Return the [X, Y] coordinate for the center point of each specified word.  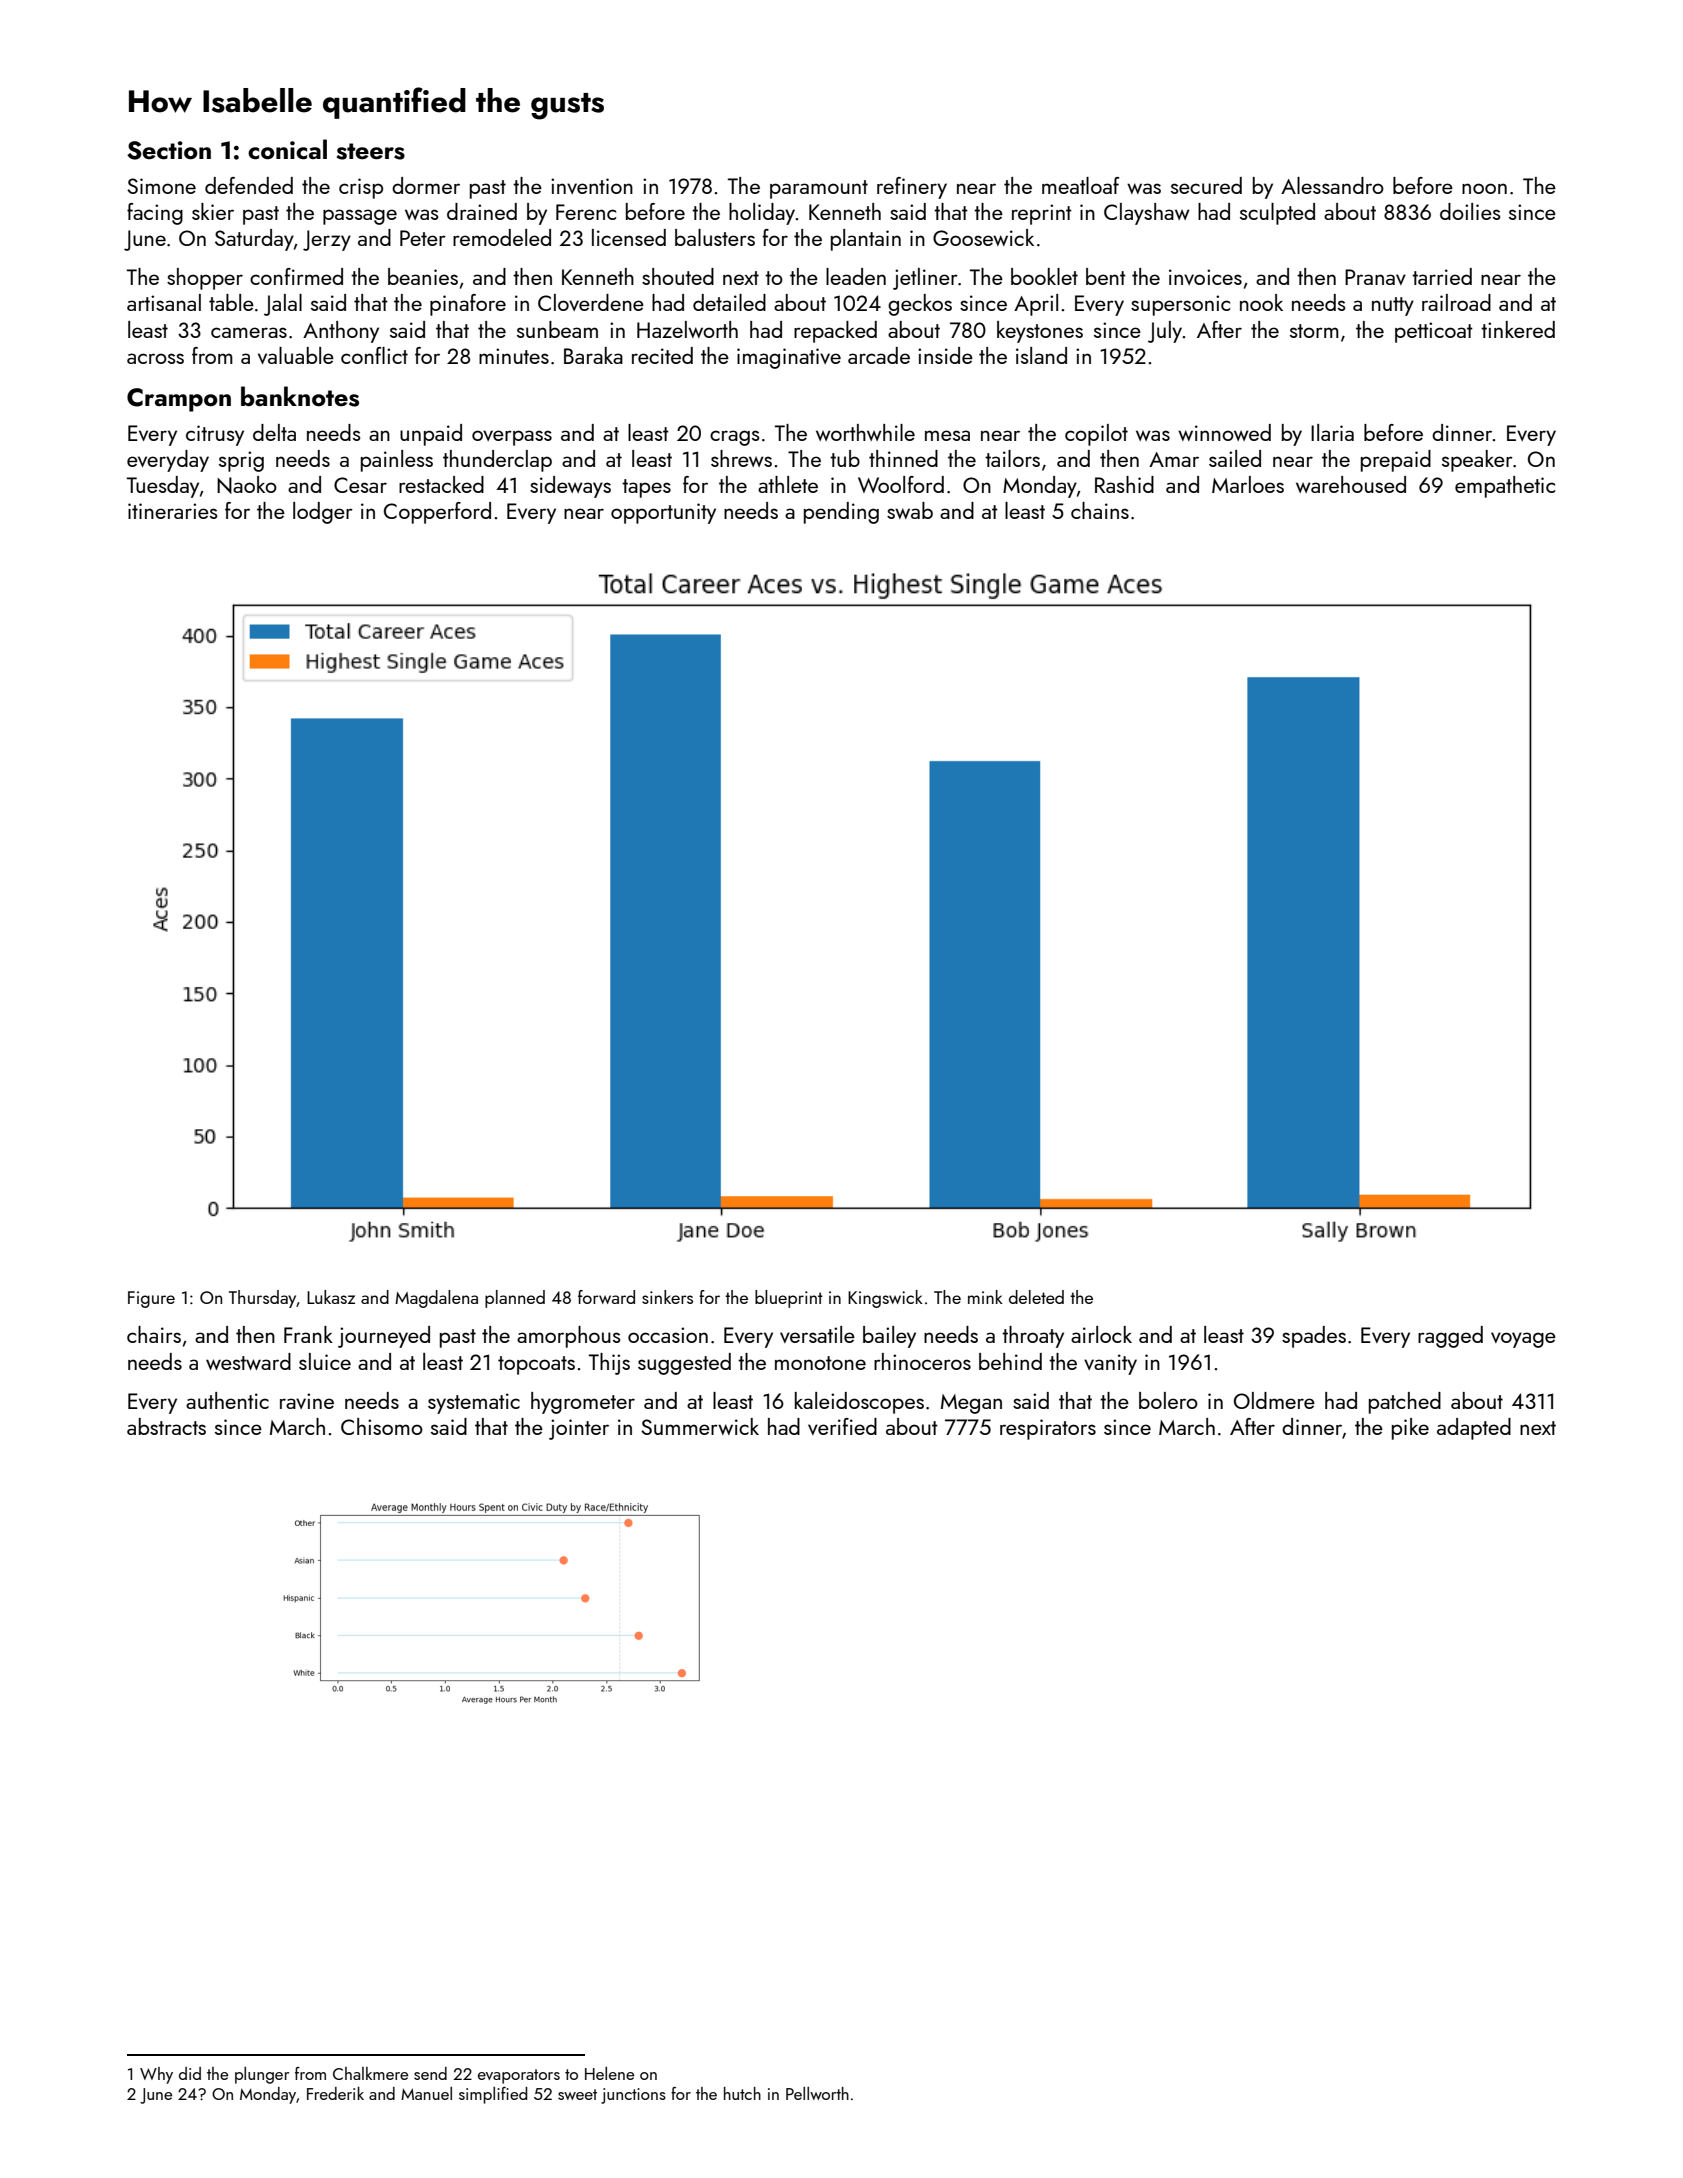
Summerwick [700, 1426]
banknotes [300, 396]
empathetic [1505, 487]
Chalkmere [370, 2073]
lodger [323, 513]
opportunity [663, 513]
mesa [947, 435]
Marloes [1248, 484]
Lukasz [331, 1297]
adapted [1474, 1429]
